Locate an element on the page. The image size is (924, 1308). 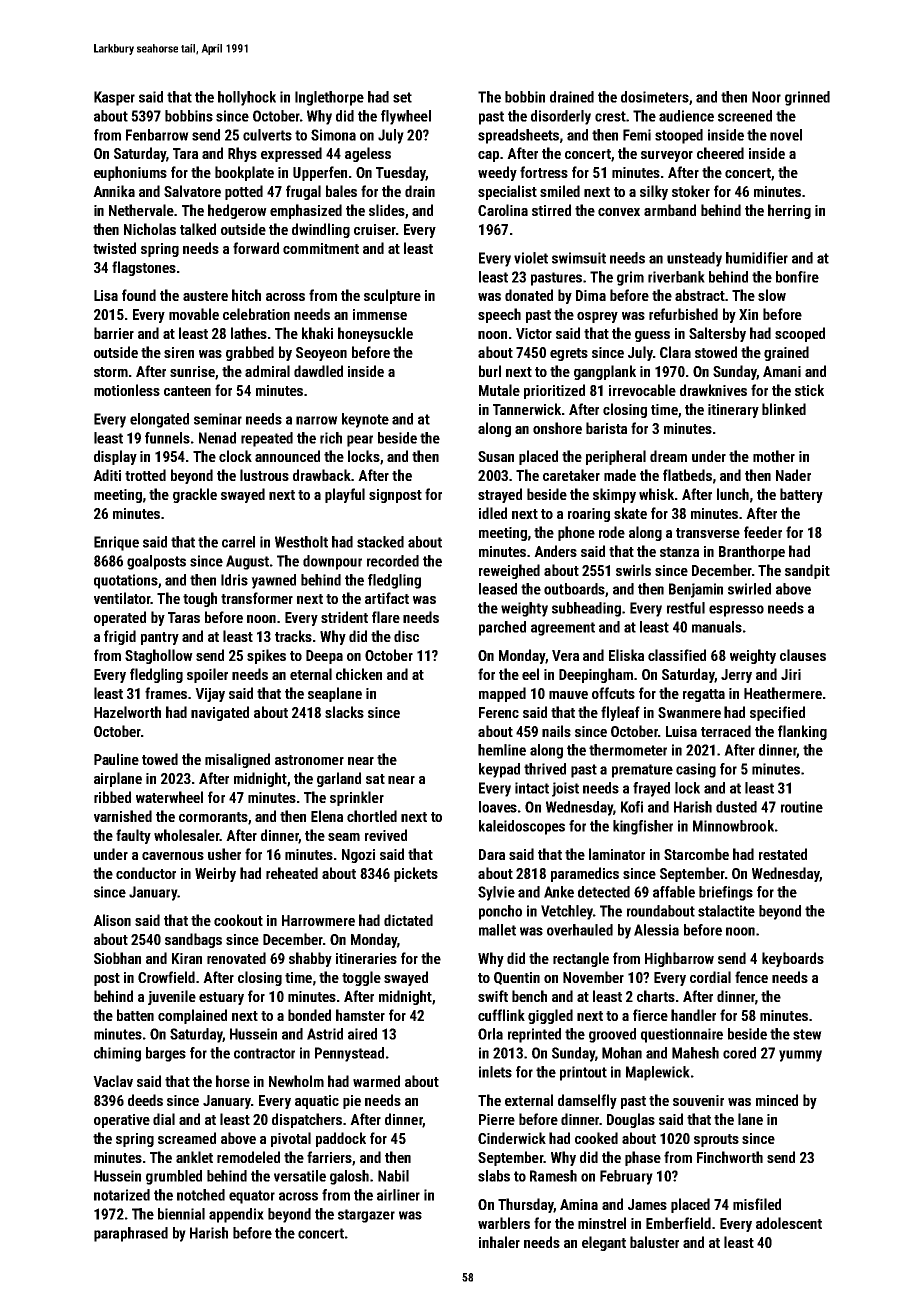
Amani is located at coordinates (782, 371).
